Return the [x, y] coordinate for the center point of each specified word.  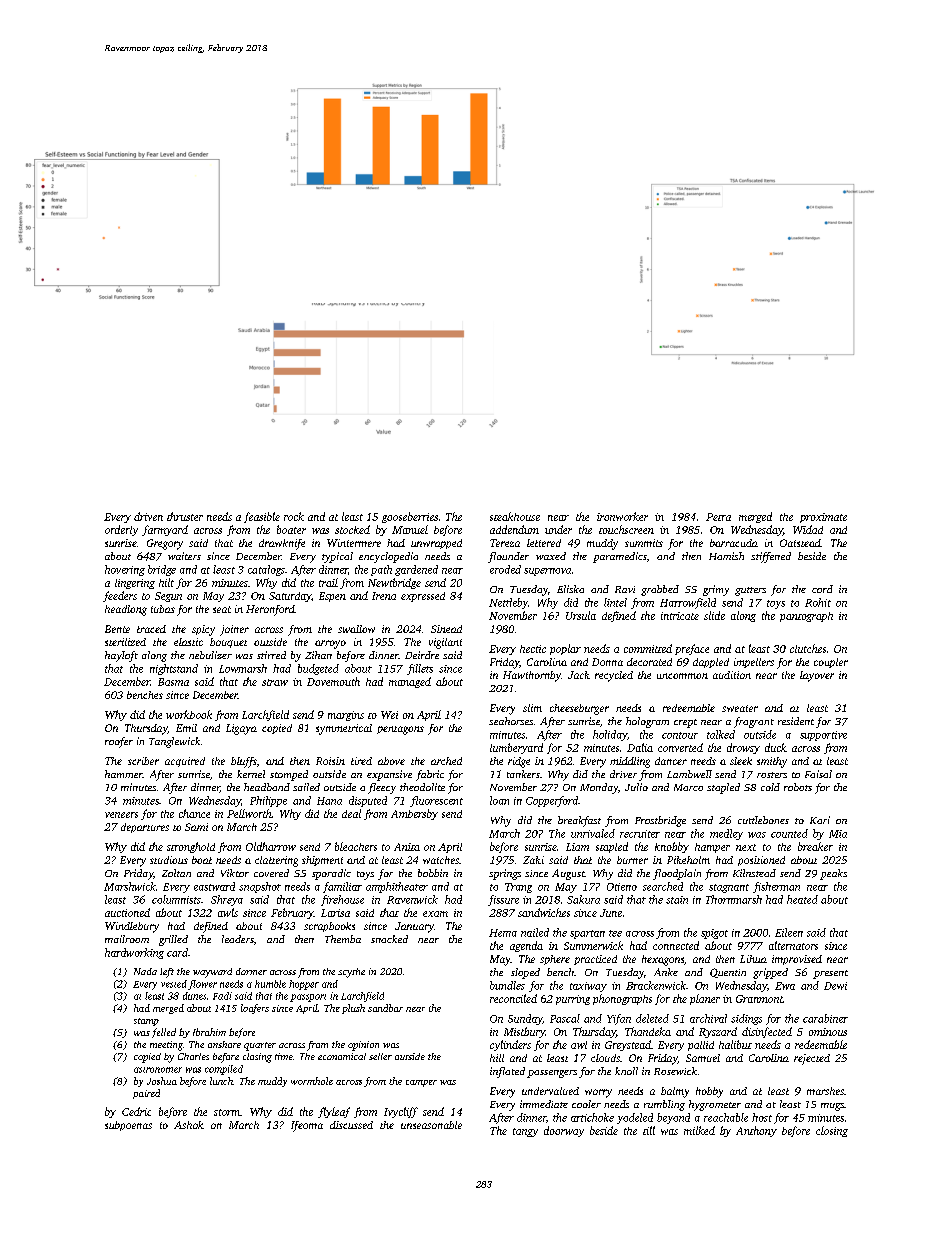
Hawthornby [532, 676]
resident [796, 721]
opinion [363, 1046]
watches [441, 860]
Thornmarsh [734, 899]
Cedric [136, 1111]
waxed [551, 556]
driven [148, 516]
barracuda [734, 543]
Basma [173, 682]
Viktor [235, 873]
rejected [812, 1059]
